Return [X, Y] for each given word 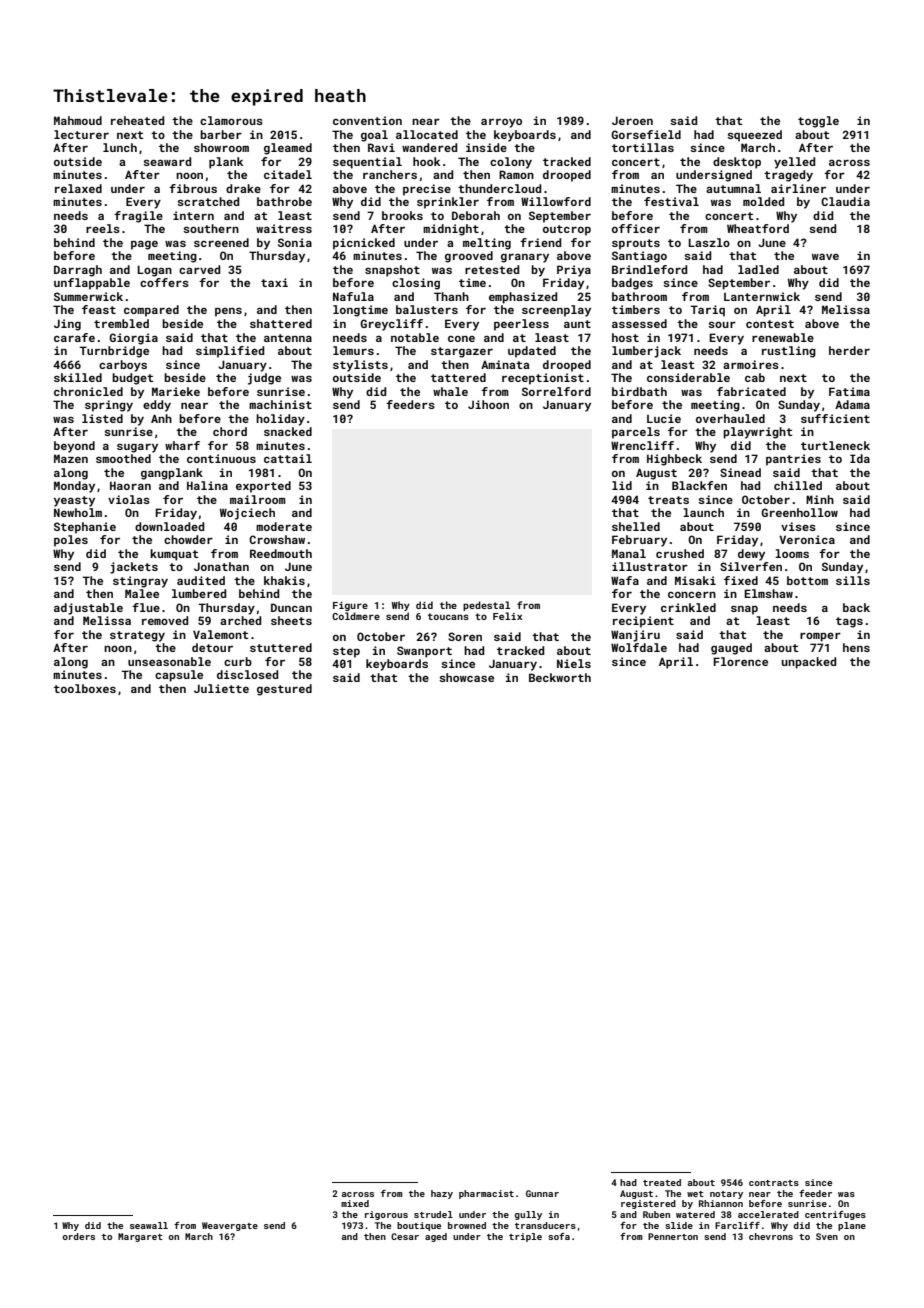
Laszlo [709, 242]
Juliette [221, 688]
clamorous [231, 120]
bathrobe [284, 201]
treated [662, 1182]
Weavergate [230, 1226]
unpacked [809, 663]
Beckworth [560, 677]
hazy [442, 1194]
